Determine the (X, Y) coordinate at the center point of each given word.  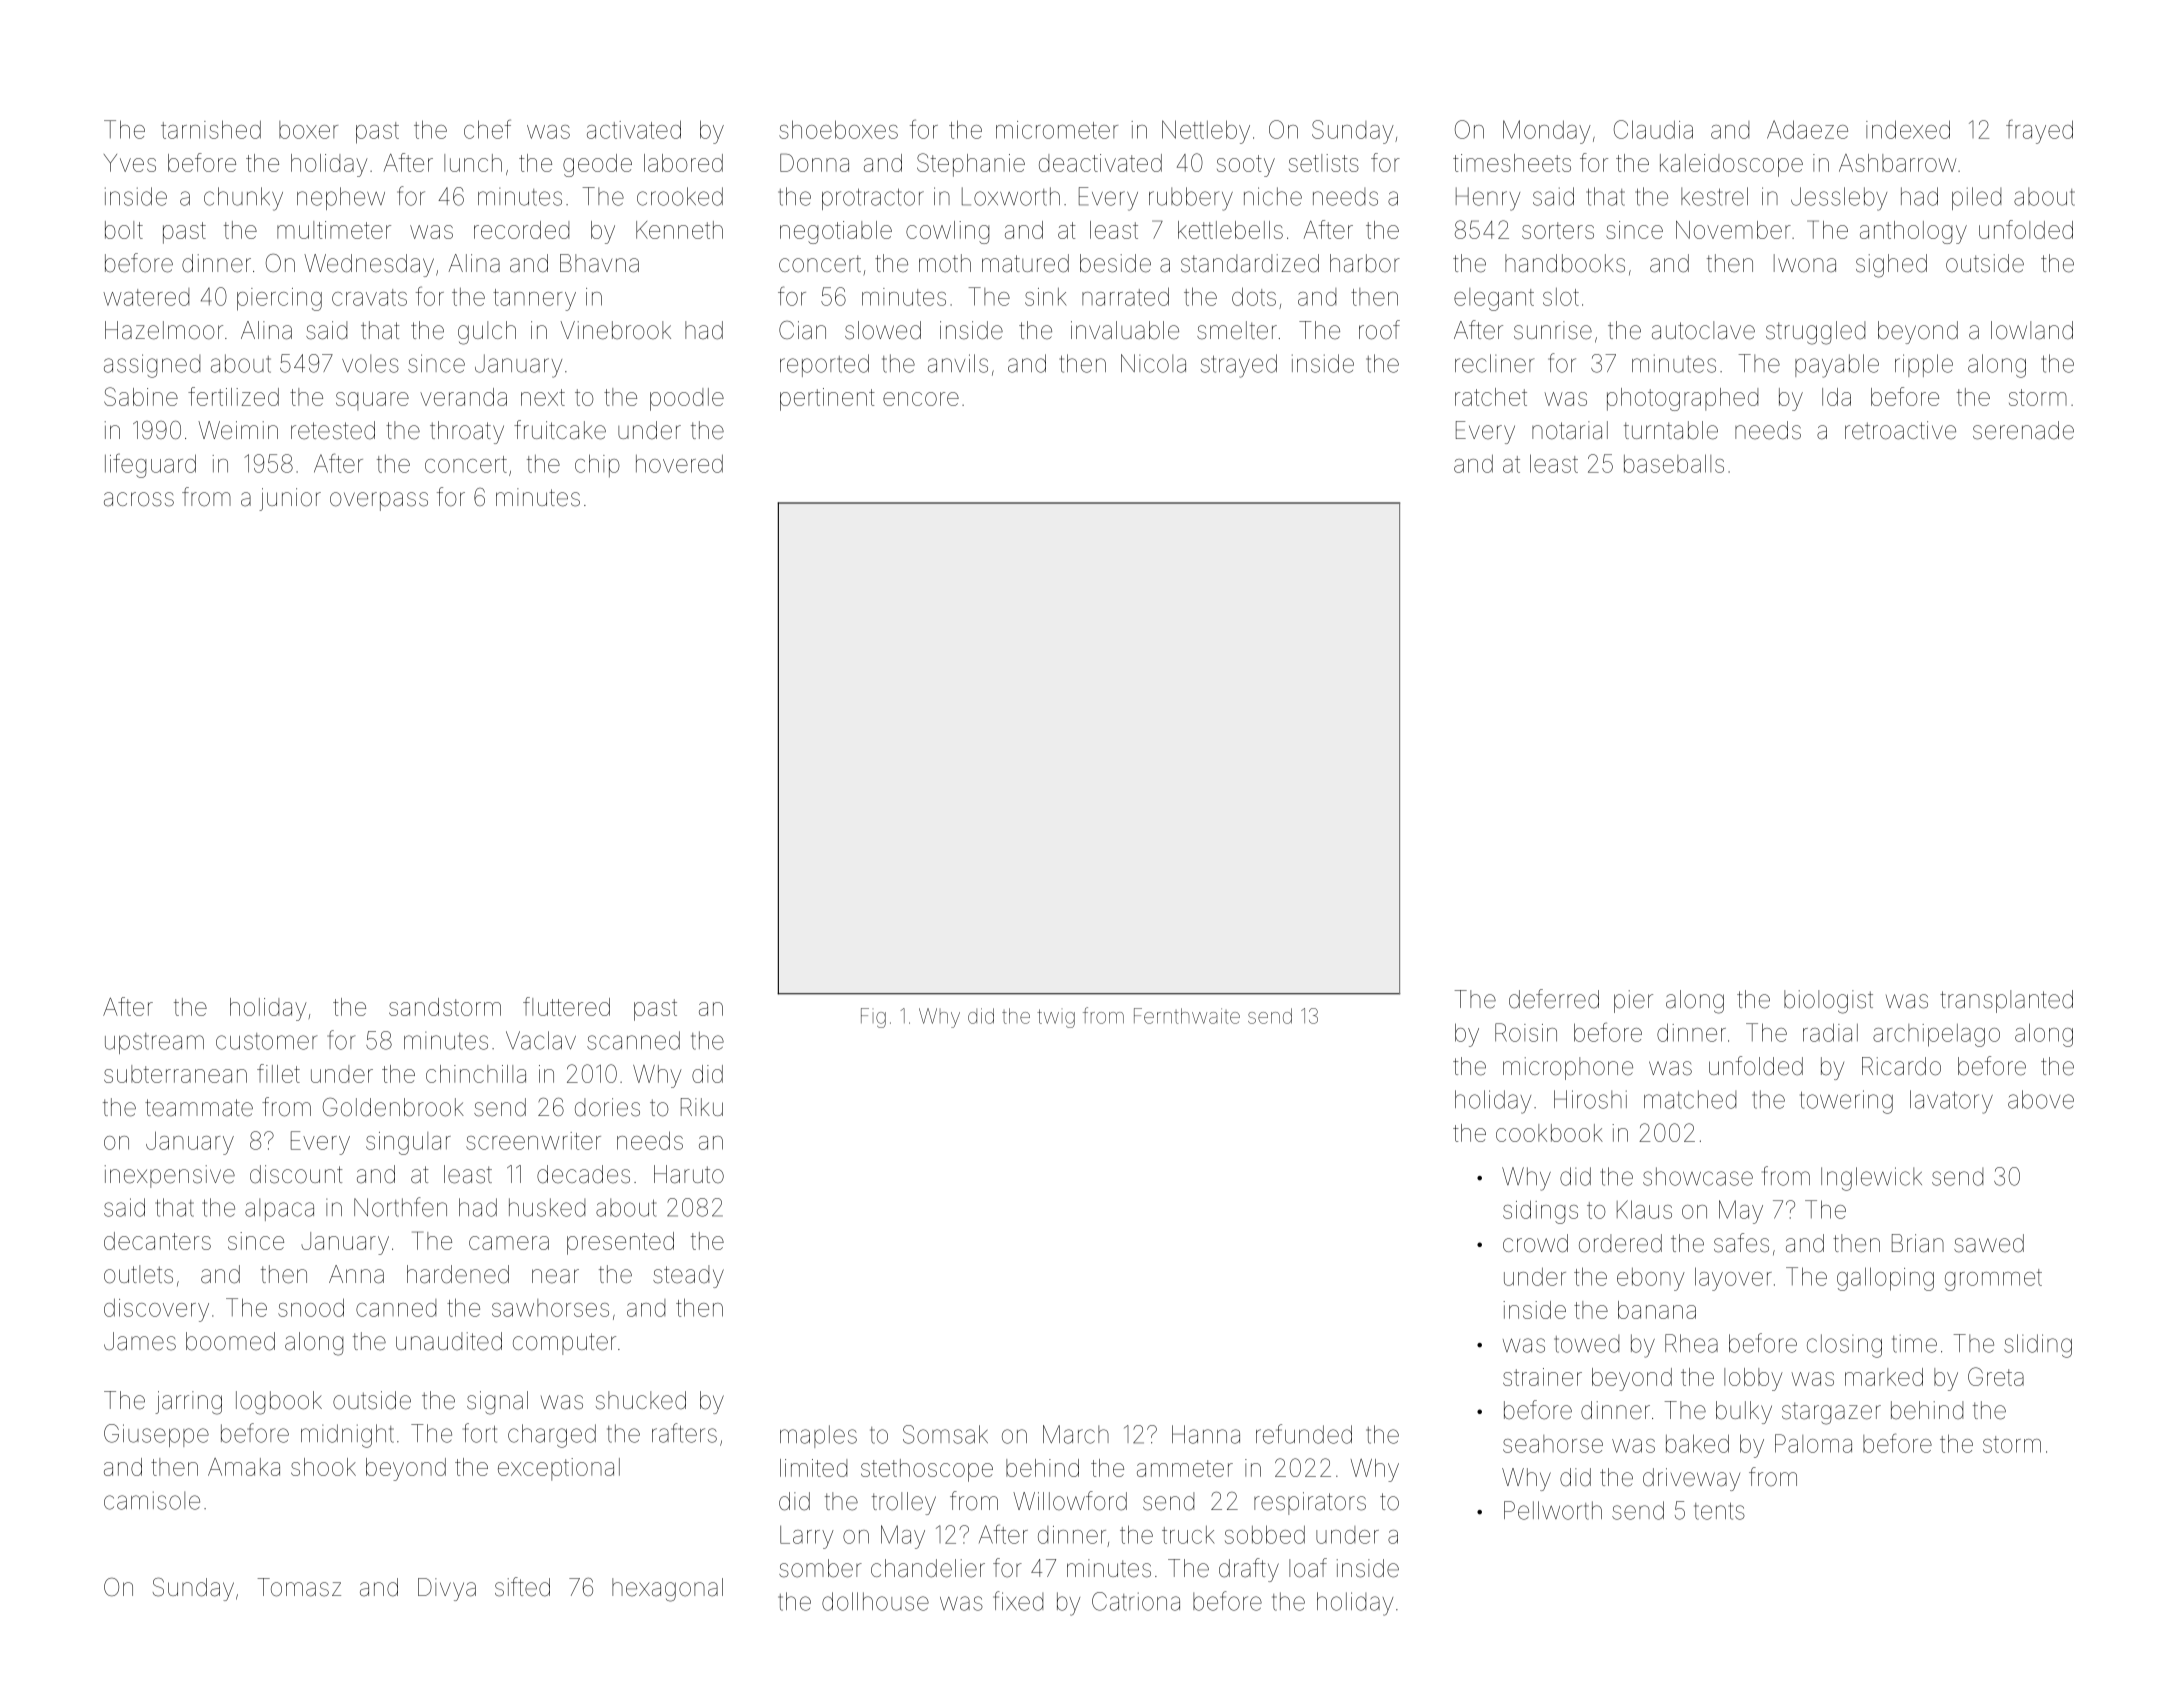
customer (267, 1041)
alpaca (279, 1209)
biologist (1828, 1002)
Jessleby (1839, 199)
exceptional (559, 1469)
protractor (873, 199)
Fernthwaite (1187, 1016)
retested (333, 430)
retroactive (1900, 430)
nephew (341, 198)
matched (1690, 1099)
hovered (679, 464)
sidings (1540, 1212)
